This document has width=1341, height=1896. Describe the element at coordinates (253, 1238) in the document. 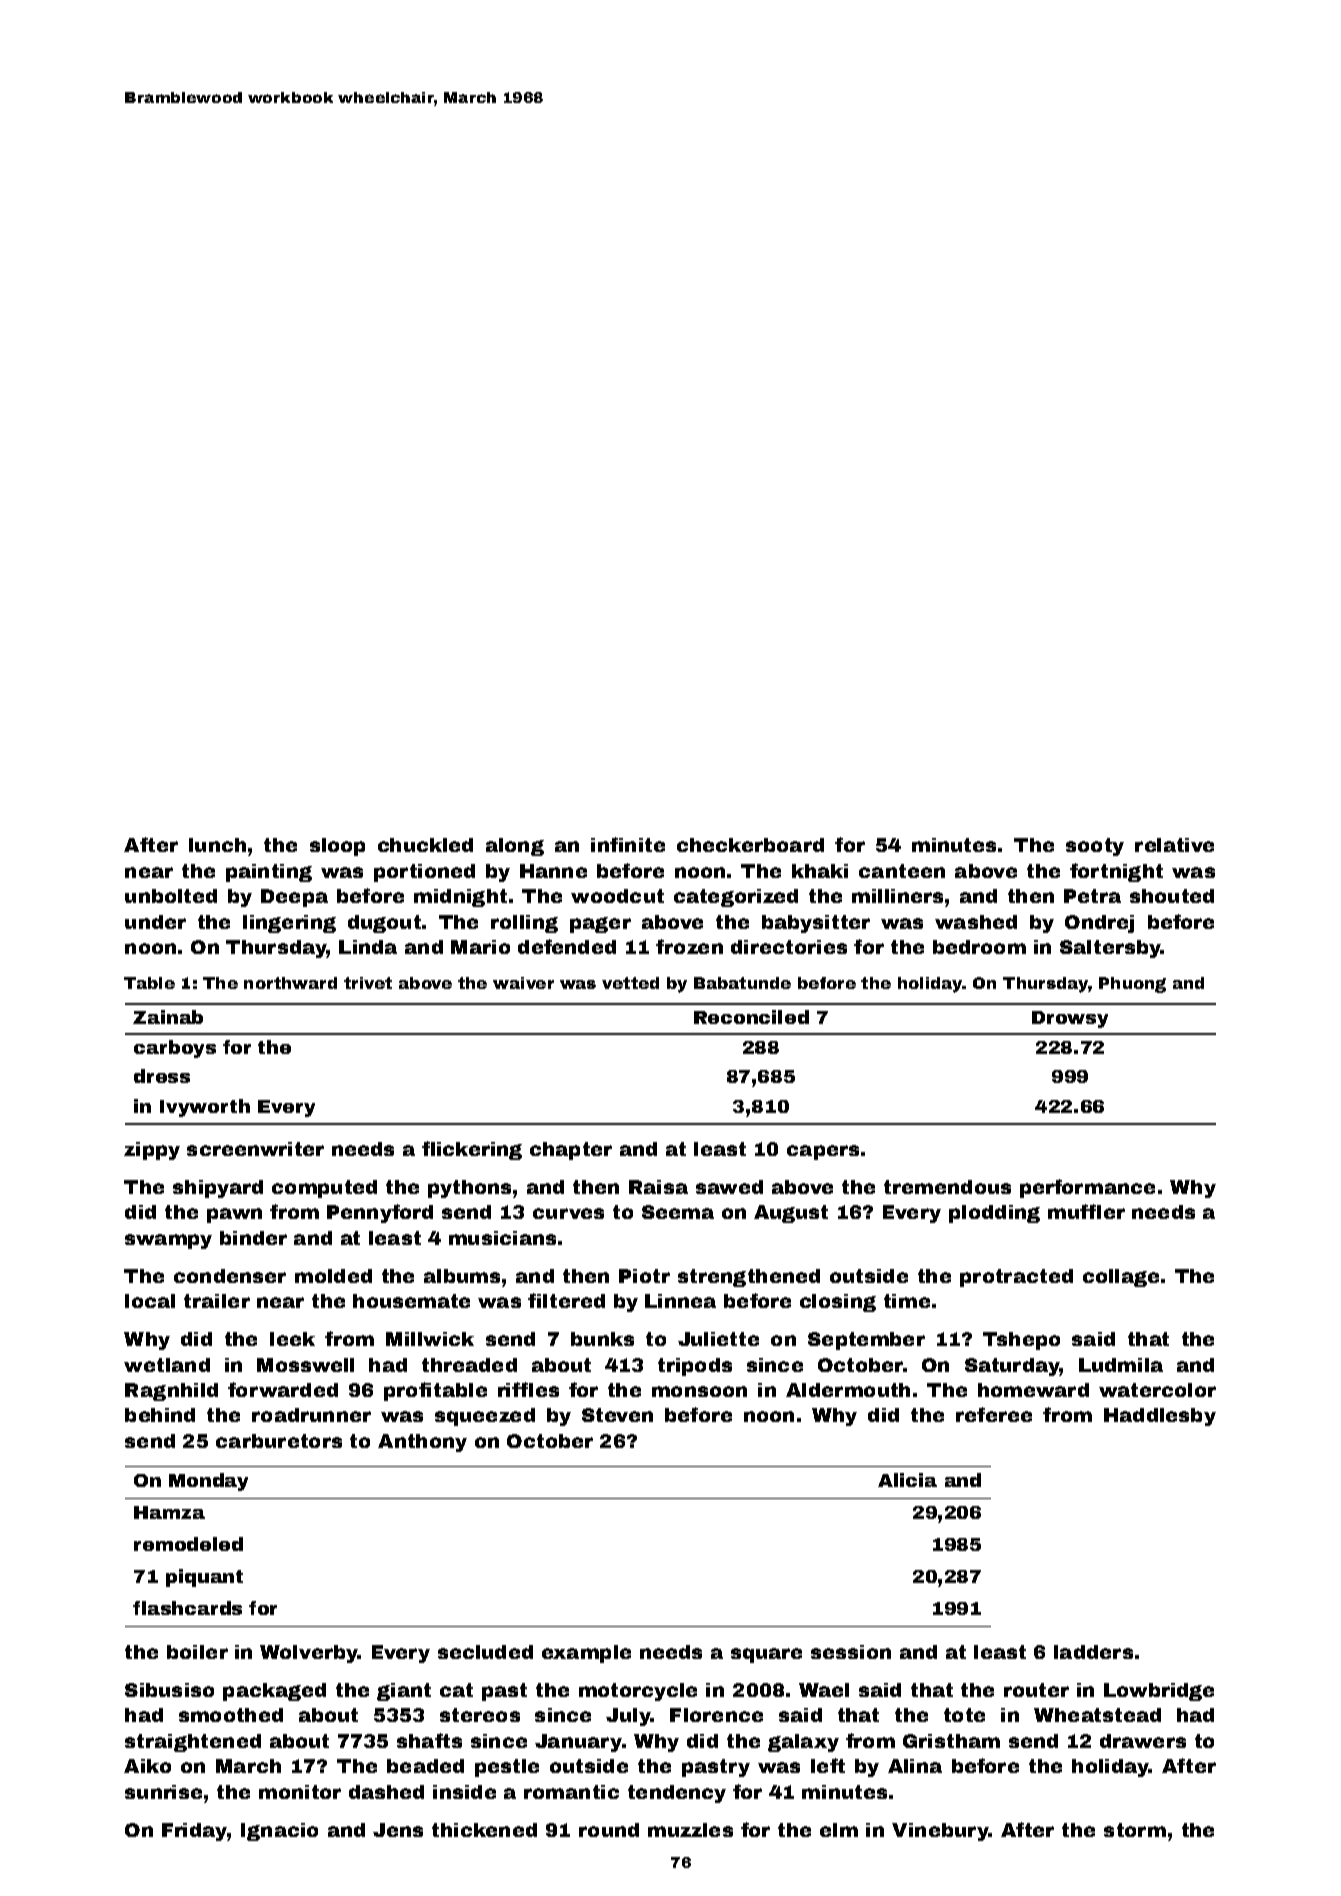

I see `binder` at that location.
